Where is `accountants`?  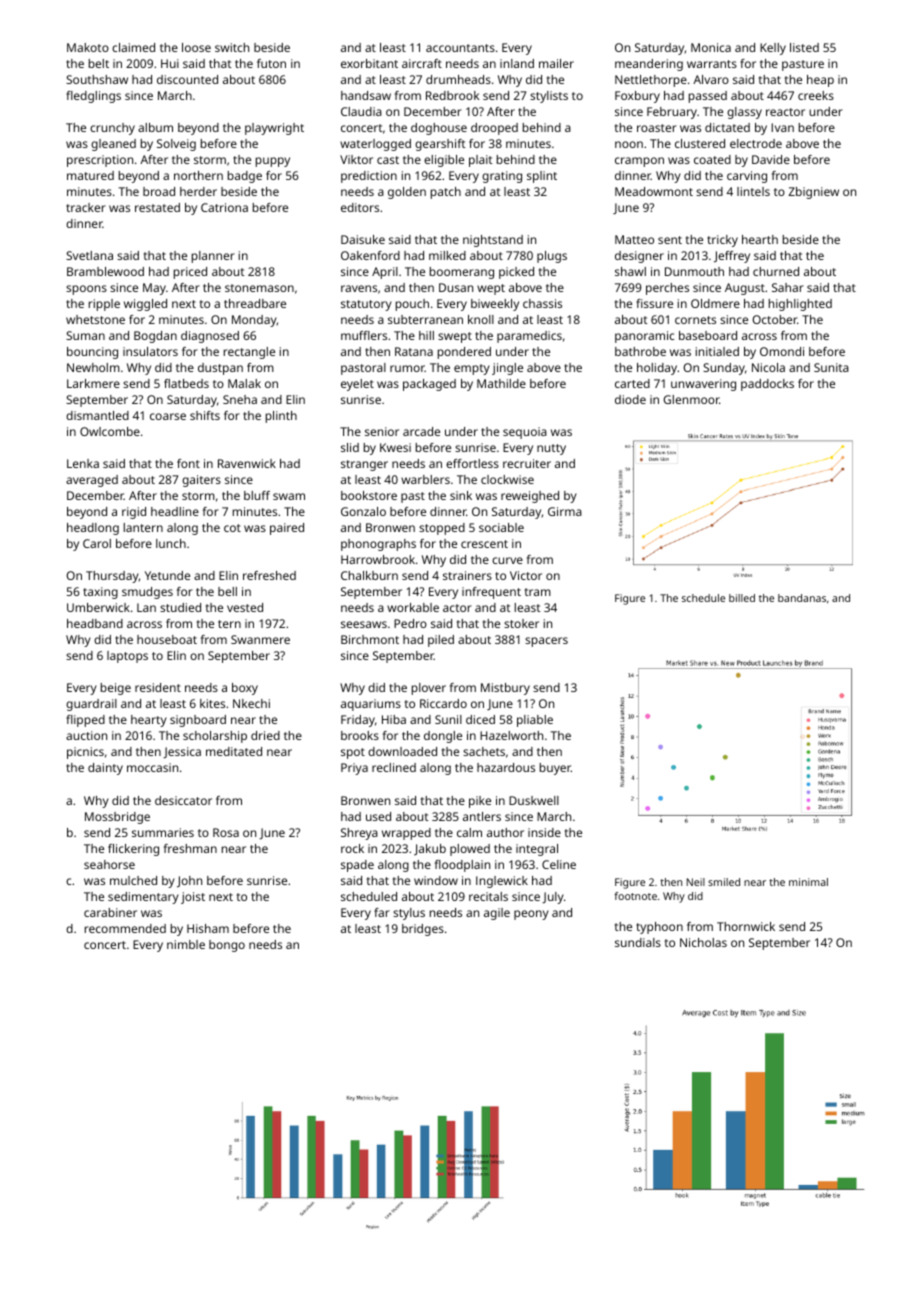
accountants is located at coordinates (460, 48).
